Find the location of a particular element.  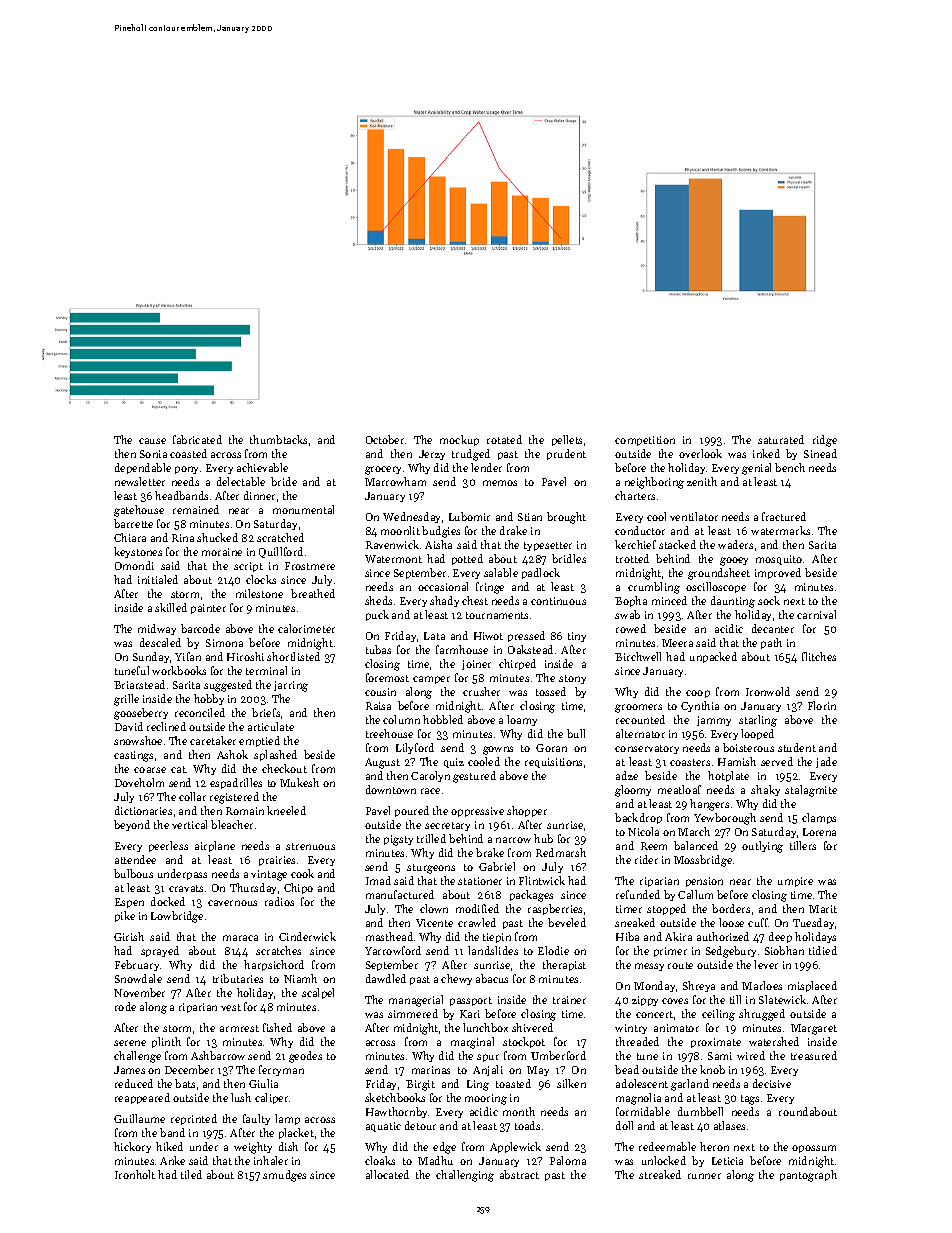

aquatic is located at coordinates (383, 1127).
